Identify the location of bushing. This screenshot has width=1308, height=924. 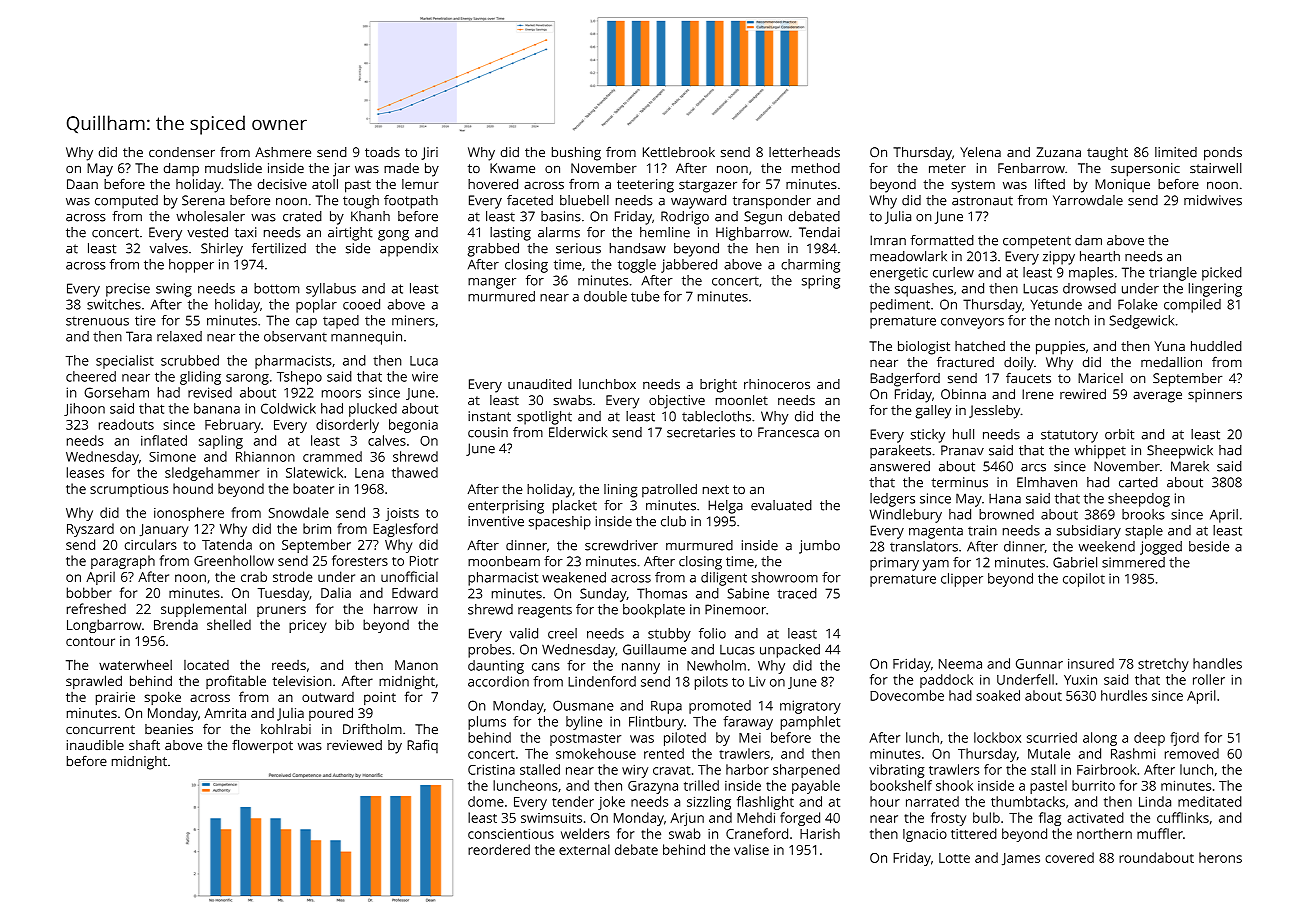
(576, 154).
